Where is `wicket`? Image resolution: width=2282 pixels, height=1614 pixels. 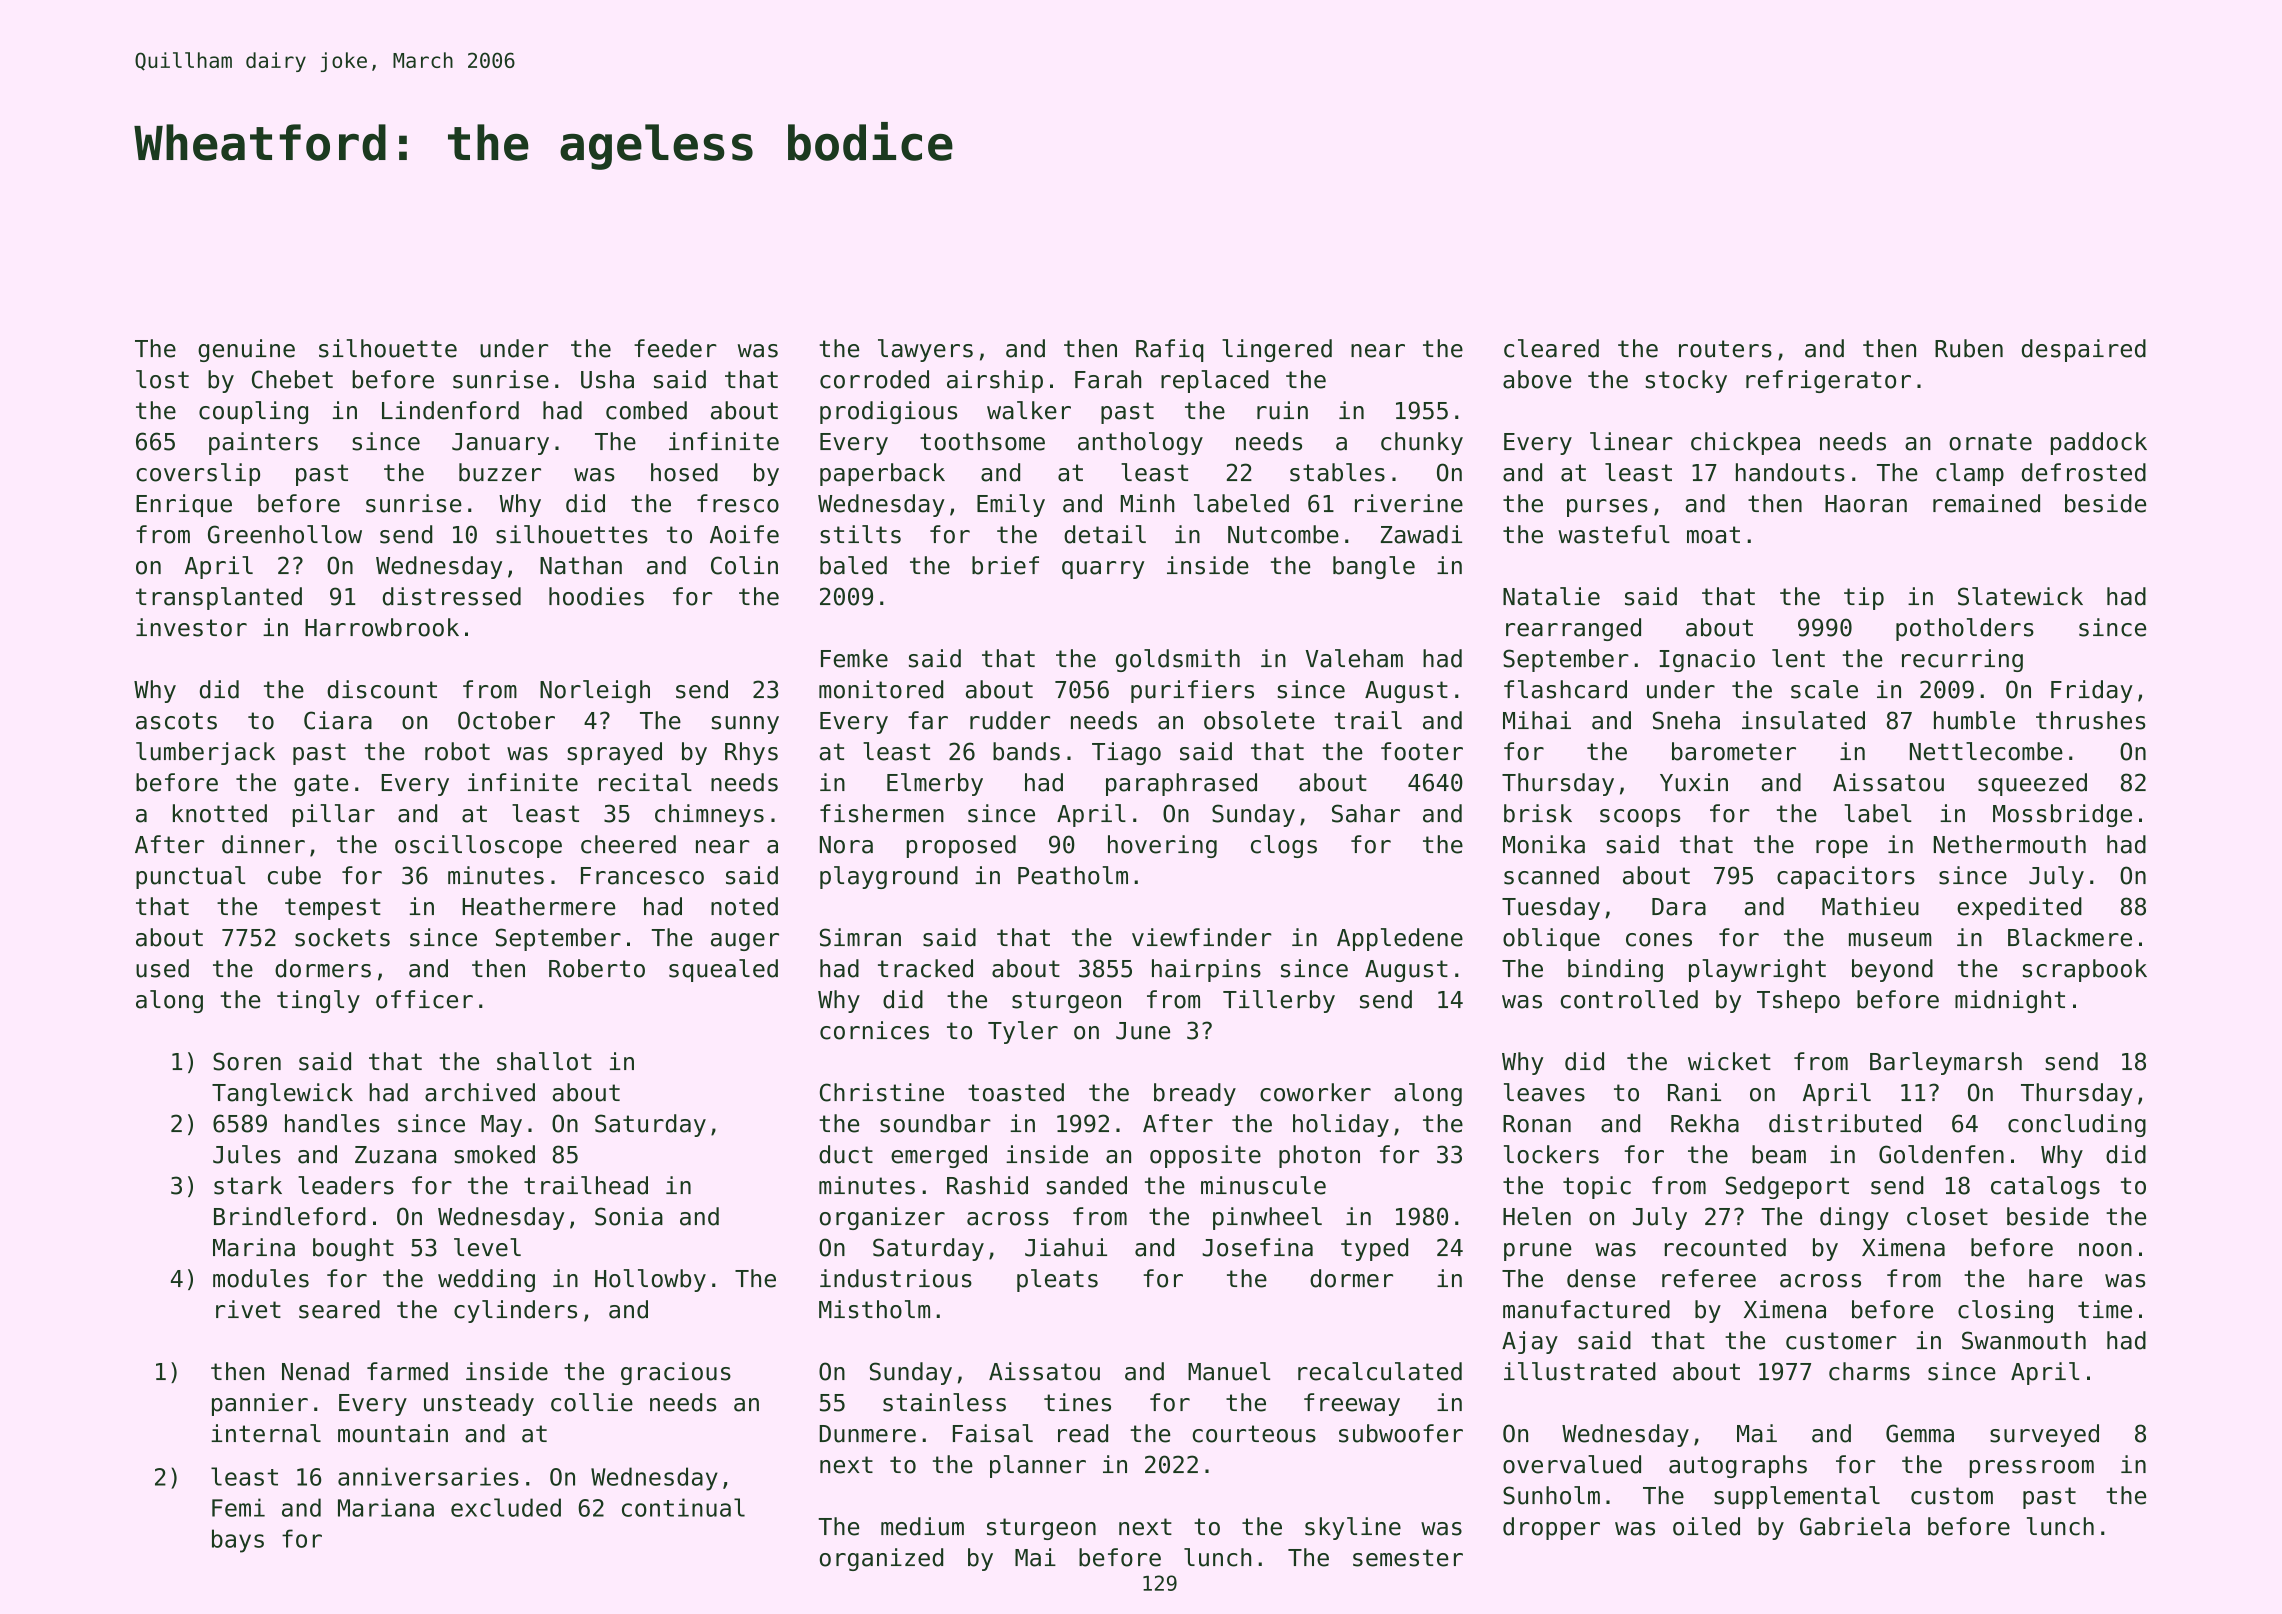 wicket is located at coordinates (1729, 1061).
